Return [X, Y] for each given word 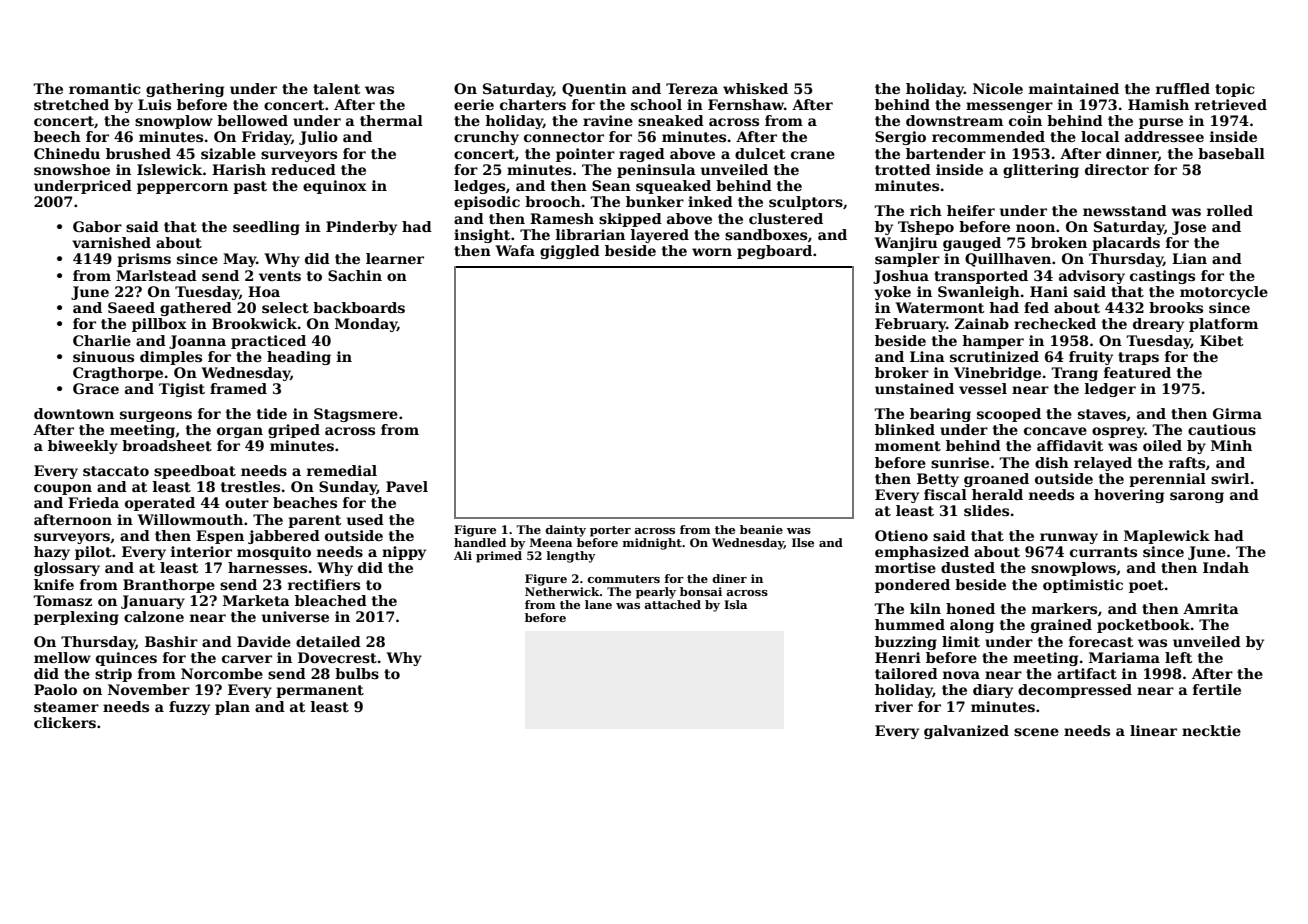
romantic [104, 88]
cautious [1222, 429]
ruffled [1183, 88]
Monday [366, 325]
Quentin [594, 90]
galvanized [966, 732]
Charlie [102, 340]
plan [232, 708]
